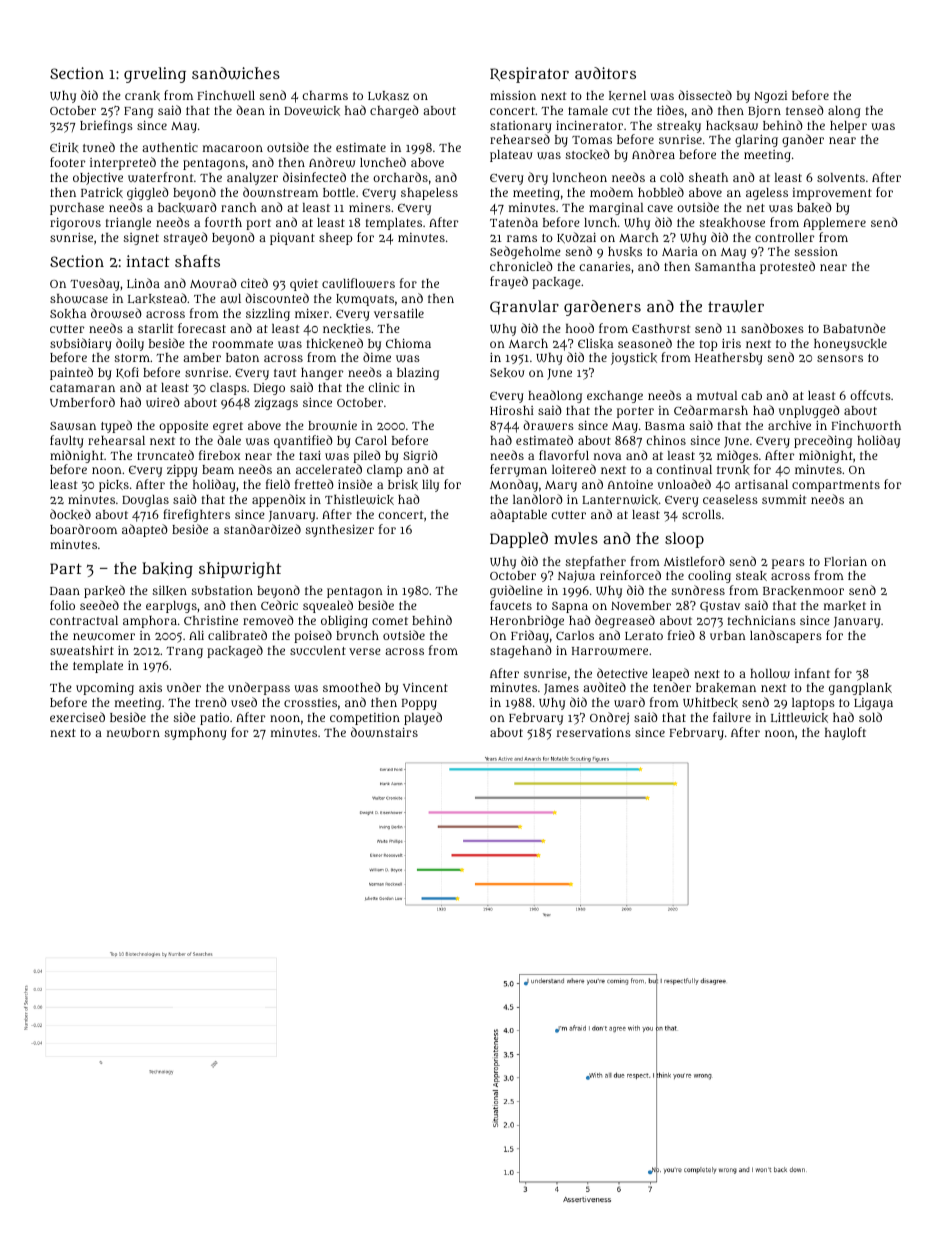  I want to click on roommate, so click(242, 344).
